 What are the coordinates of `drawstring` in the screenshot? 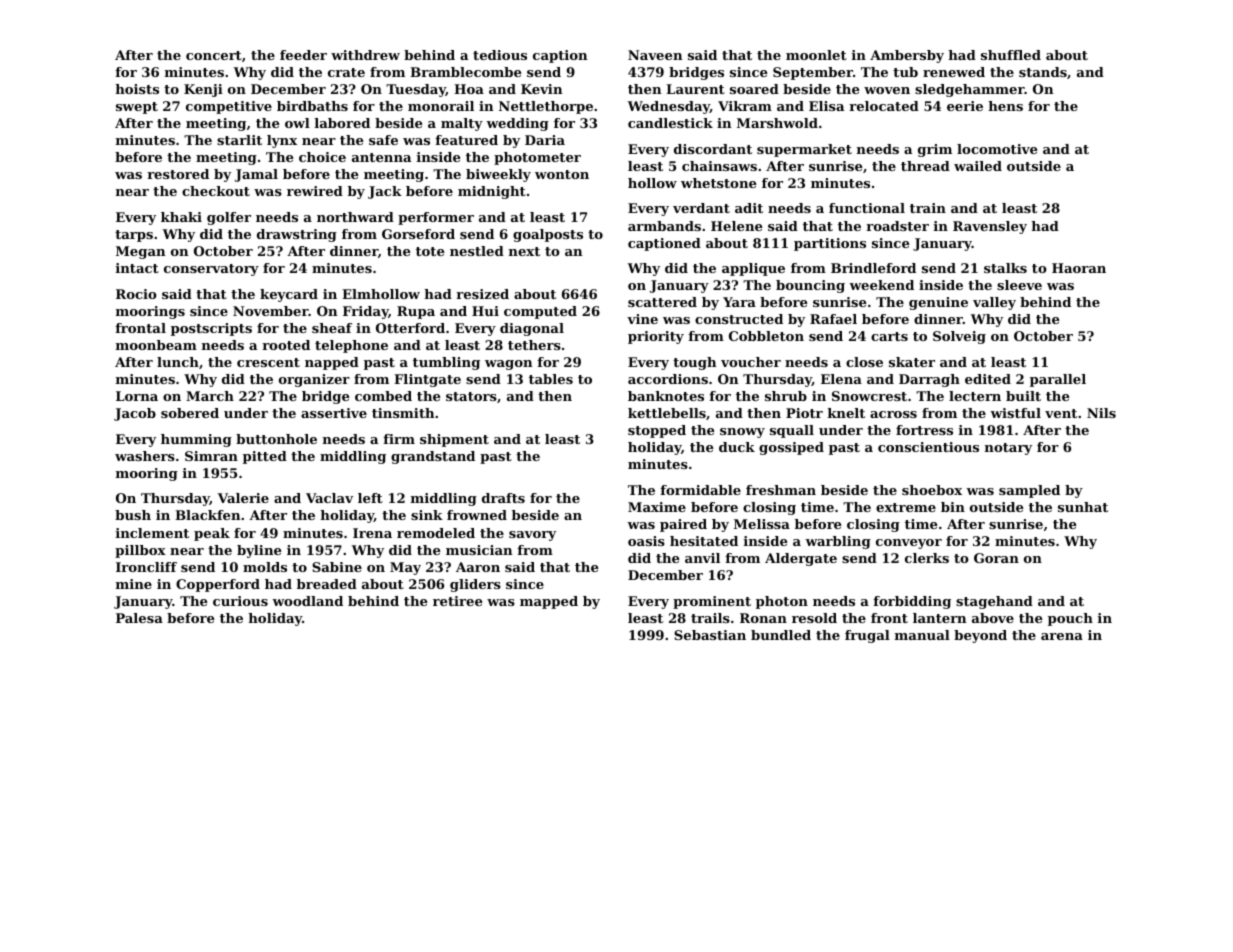 It's located at (297, 235).
